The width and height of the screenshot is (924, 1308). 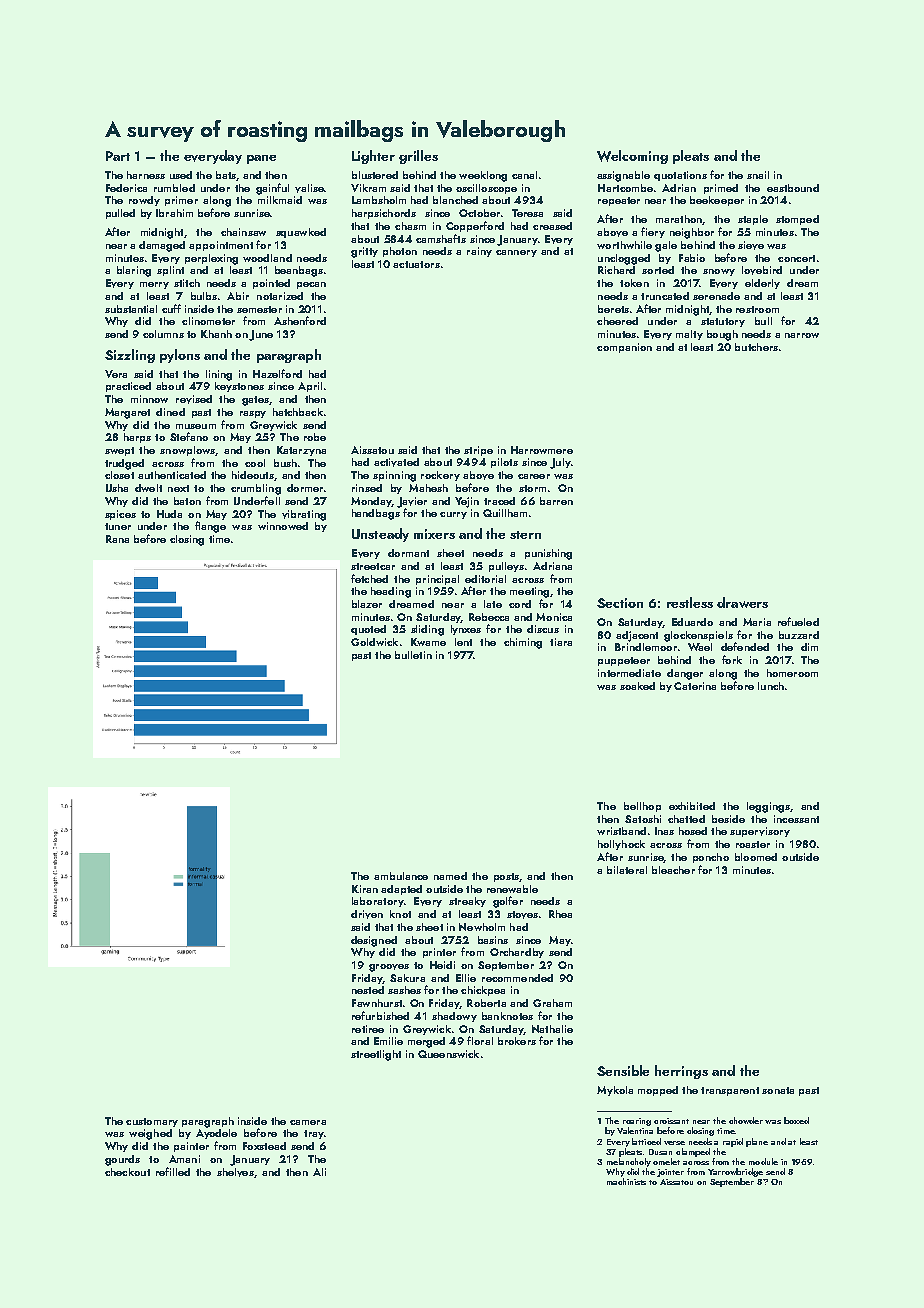 I want to click on retiree, so click(x=368, y=1029).
